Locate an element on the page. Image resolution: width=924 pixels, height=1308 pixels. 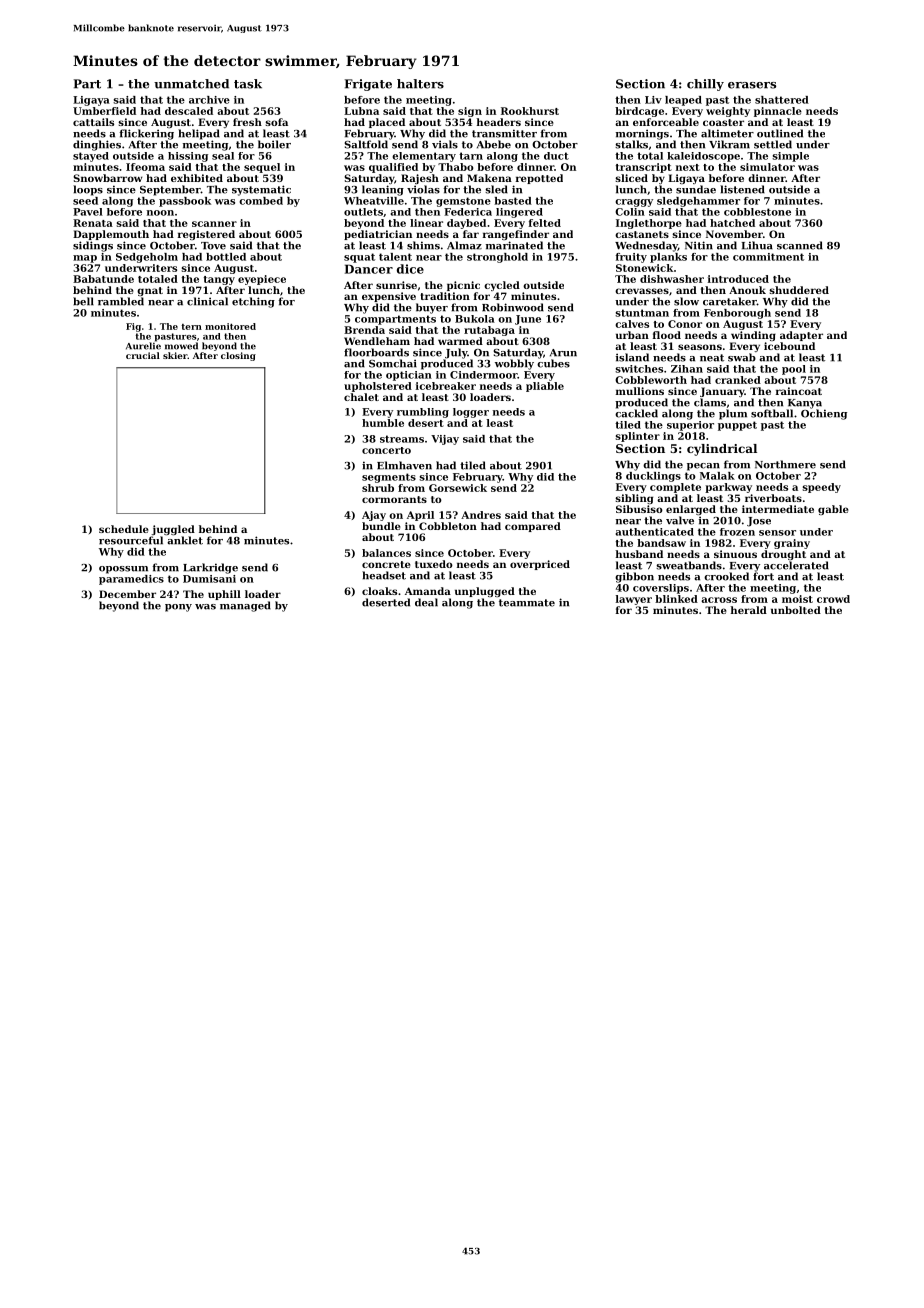
sliced is located at coordinates (631, 178).
